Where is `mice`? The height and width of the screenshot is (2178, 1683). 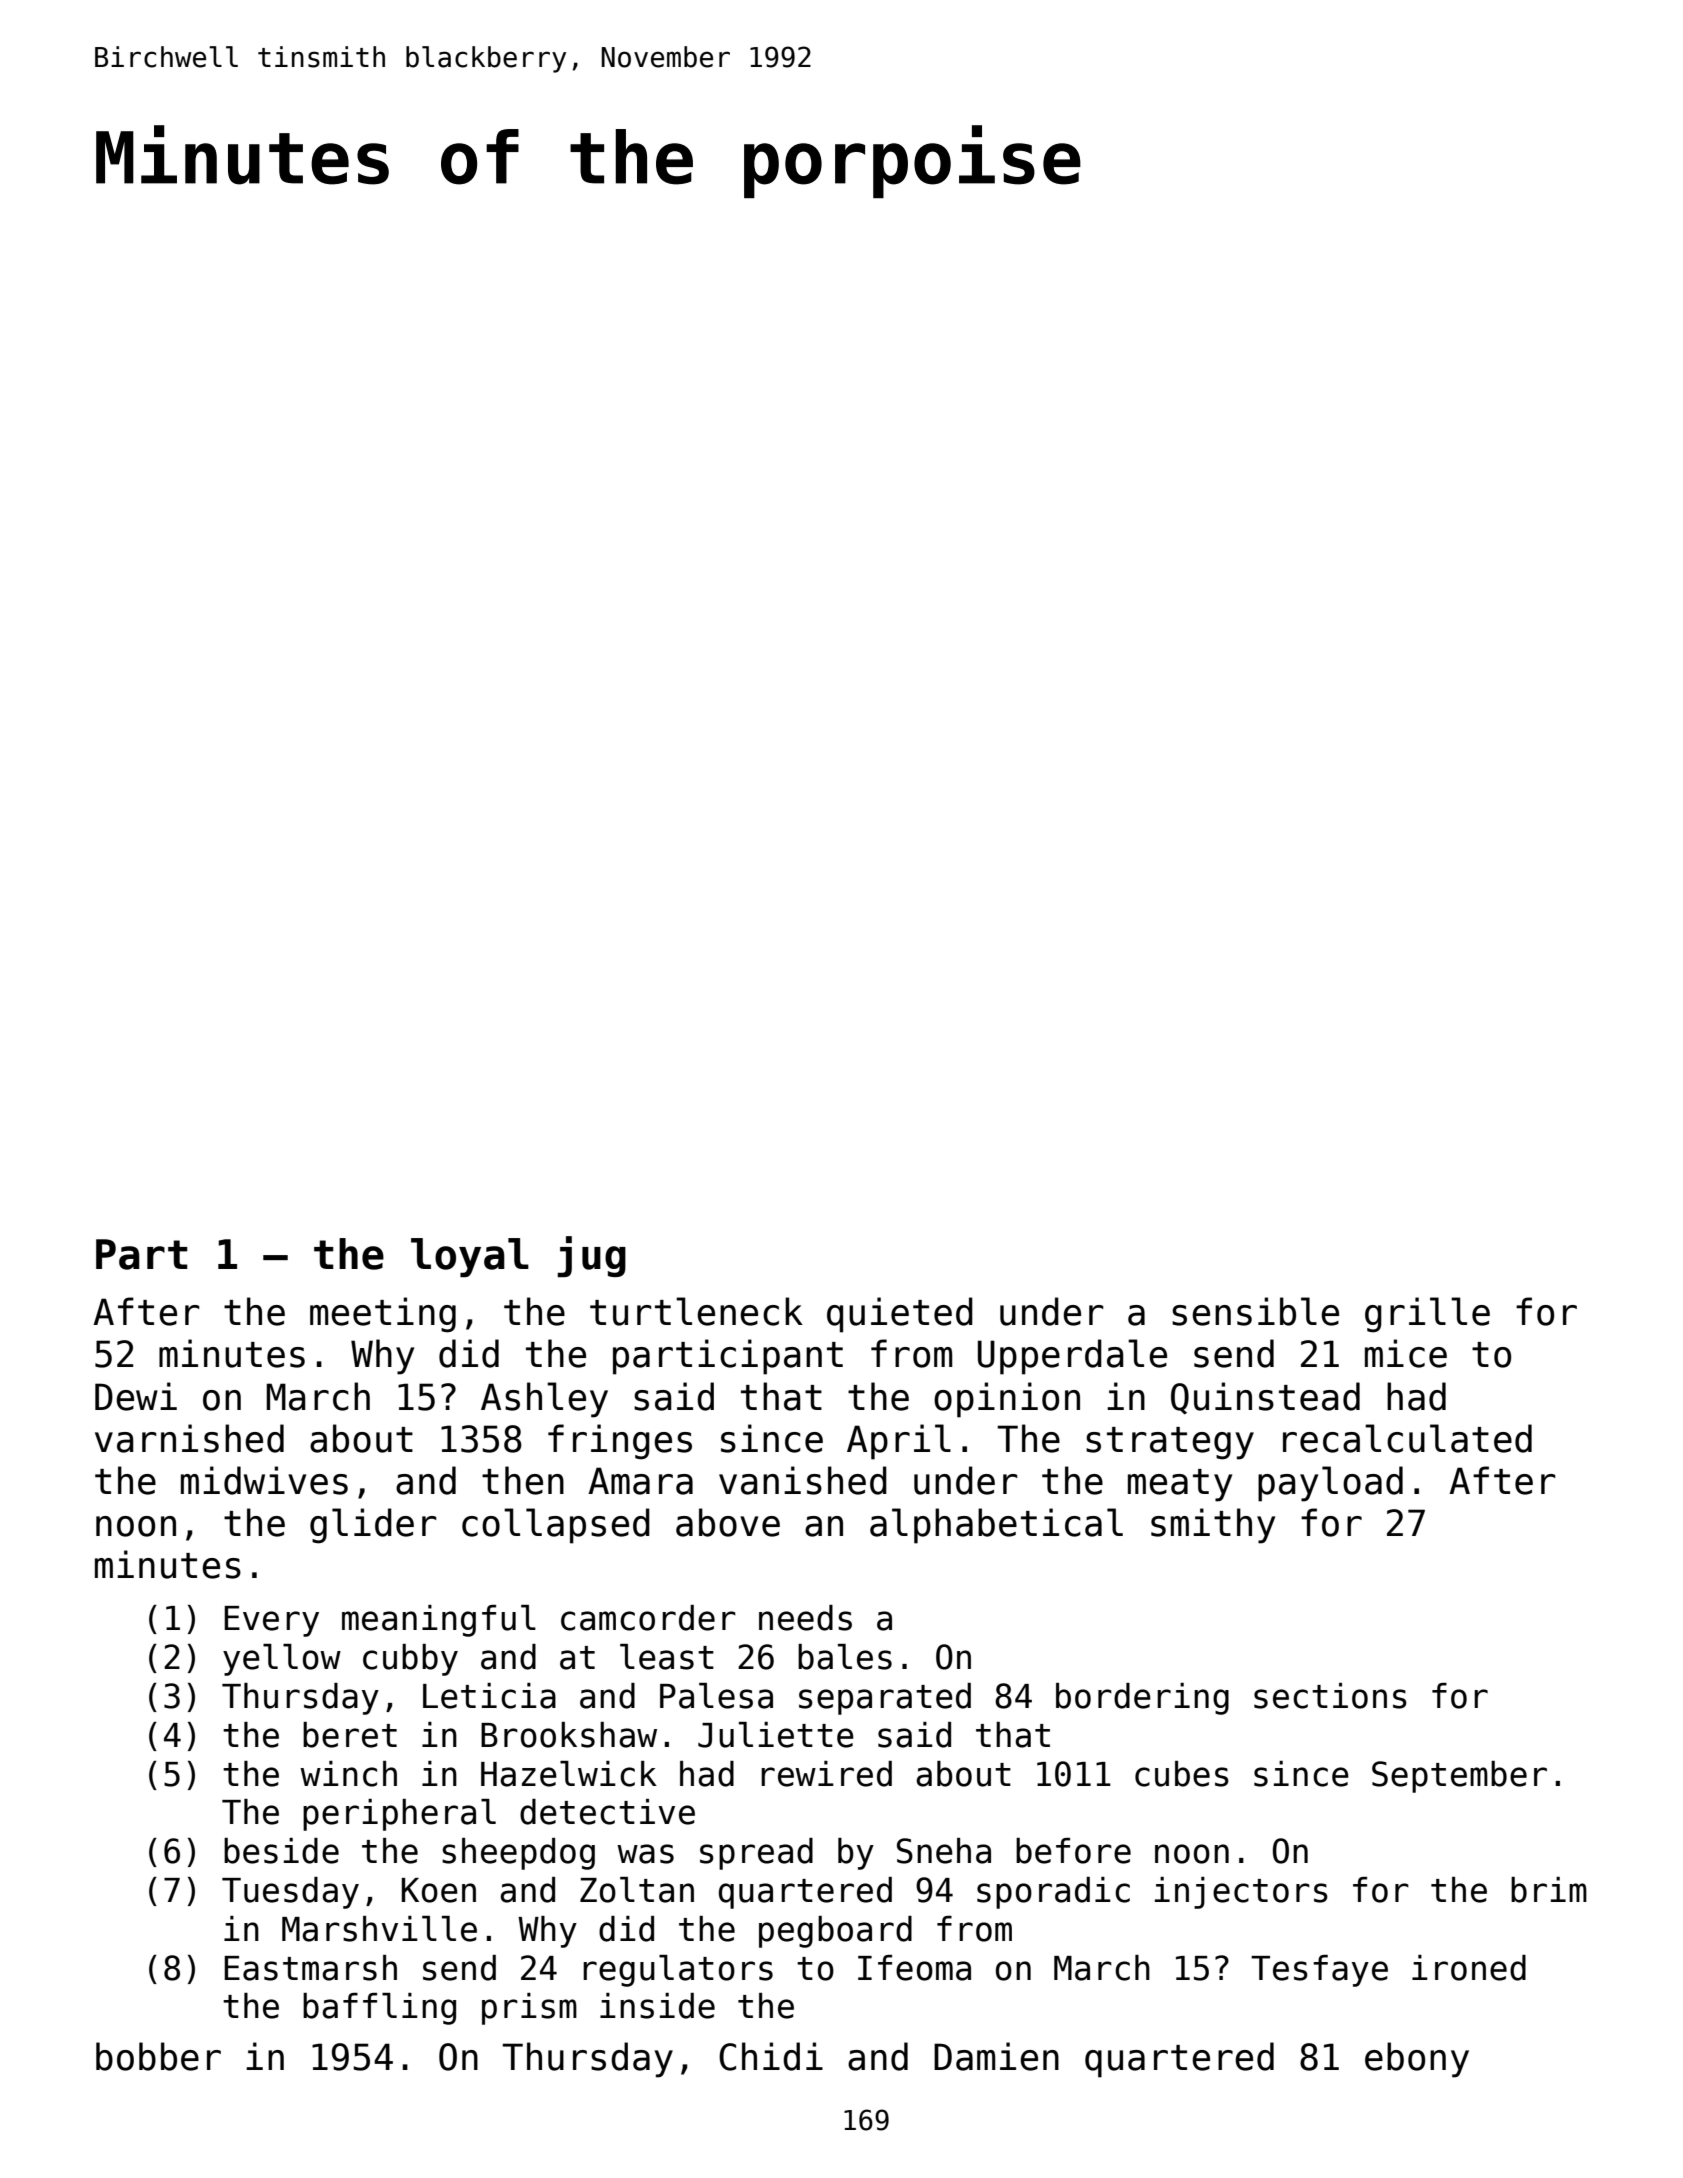 mice is located at coordinates (1406, 1353).
